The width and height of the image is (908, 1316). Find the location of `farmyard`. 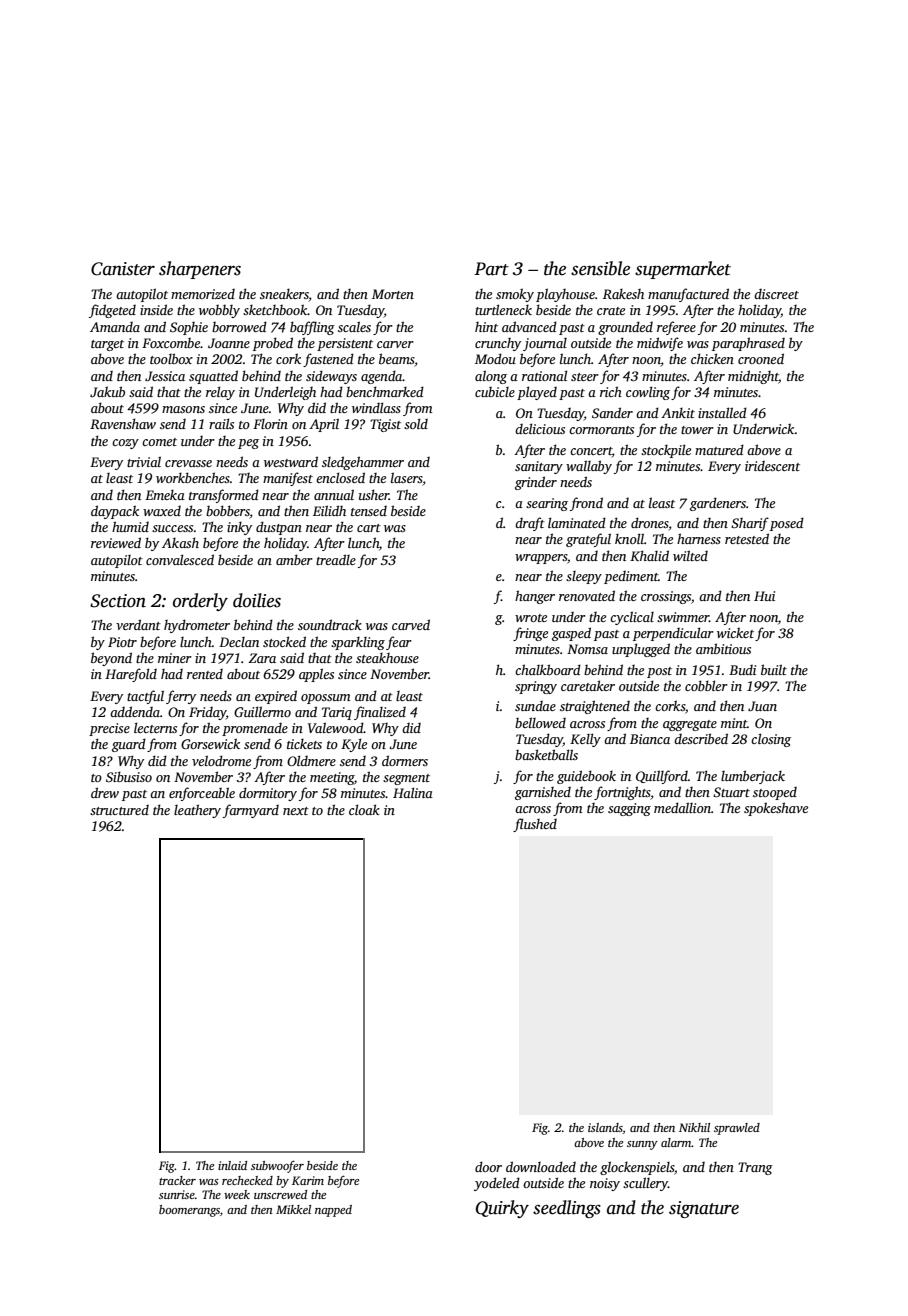

farmyard is located at coordinates (251, 811).
